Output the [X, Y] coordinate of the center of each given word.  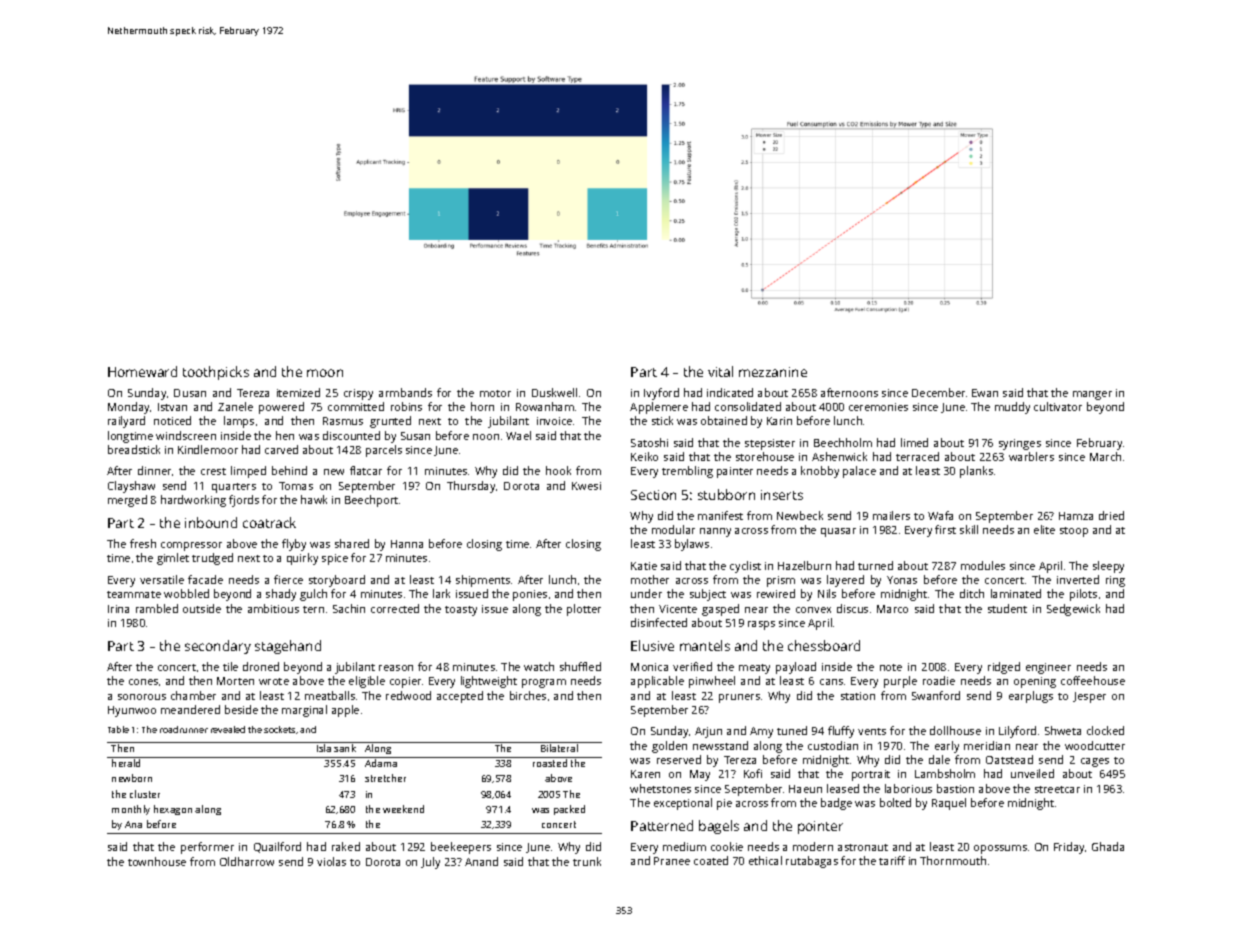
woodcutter [1095, 745]
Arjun [708, 732]
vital [720, 371]
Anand [481, 861]
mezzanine [773, 372]
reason [396, 668]
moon [325, 373]
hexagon [173, 810]
